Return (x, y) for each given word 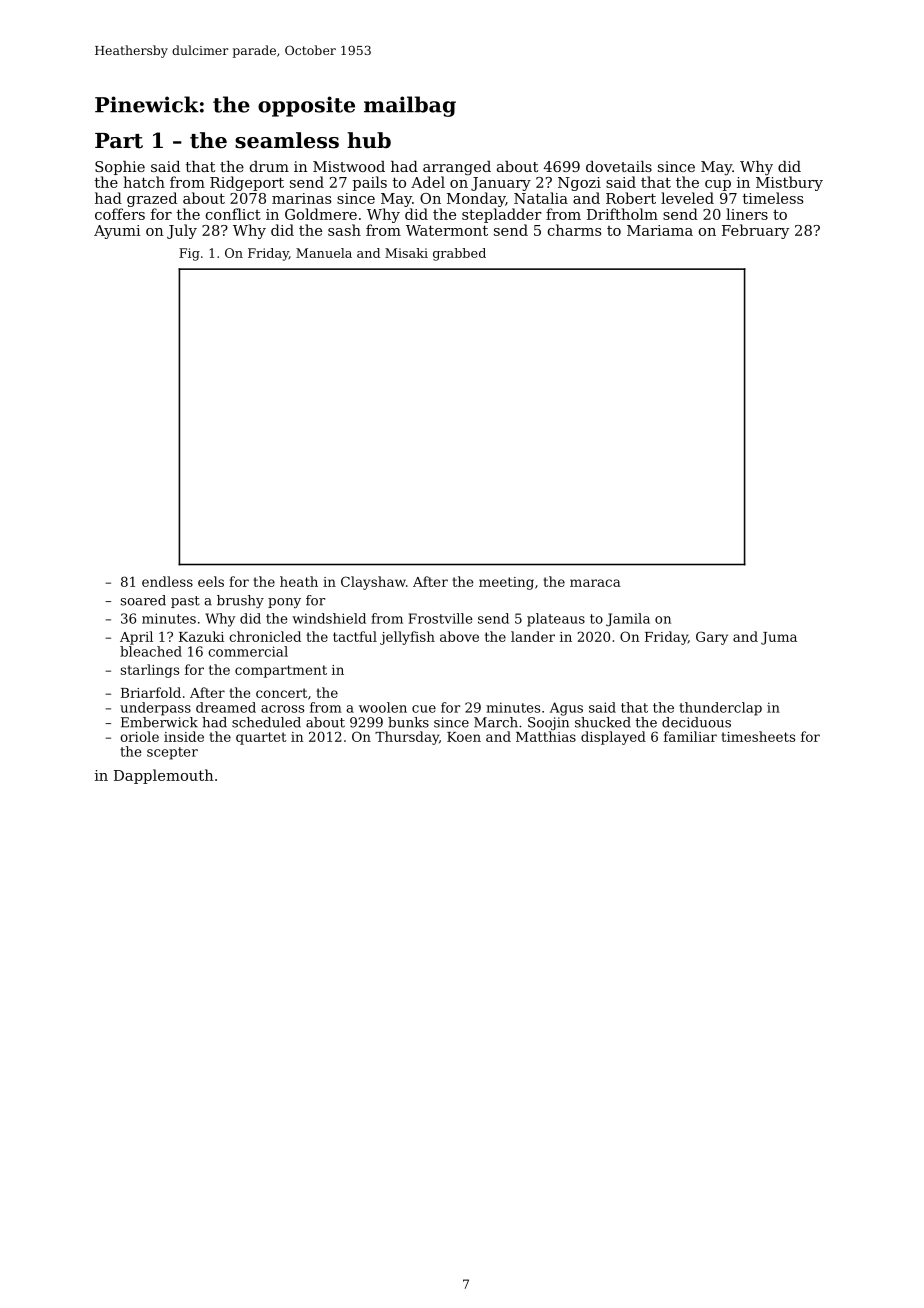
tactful (355, 636)
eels (211, 581)
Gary (712, 638)
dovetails (619, 166)
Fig (189, 254)
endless (167, 581)
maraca (595, 583)
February (755, 231)
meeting (506, 583)
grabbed (459, 254)
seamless (287, 140)
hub (369, 140)
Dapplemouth (164, 776)
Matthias (546, 736)
